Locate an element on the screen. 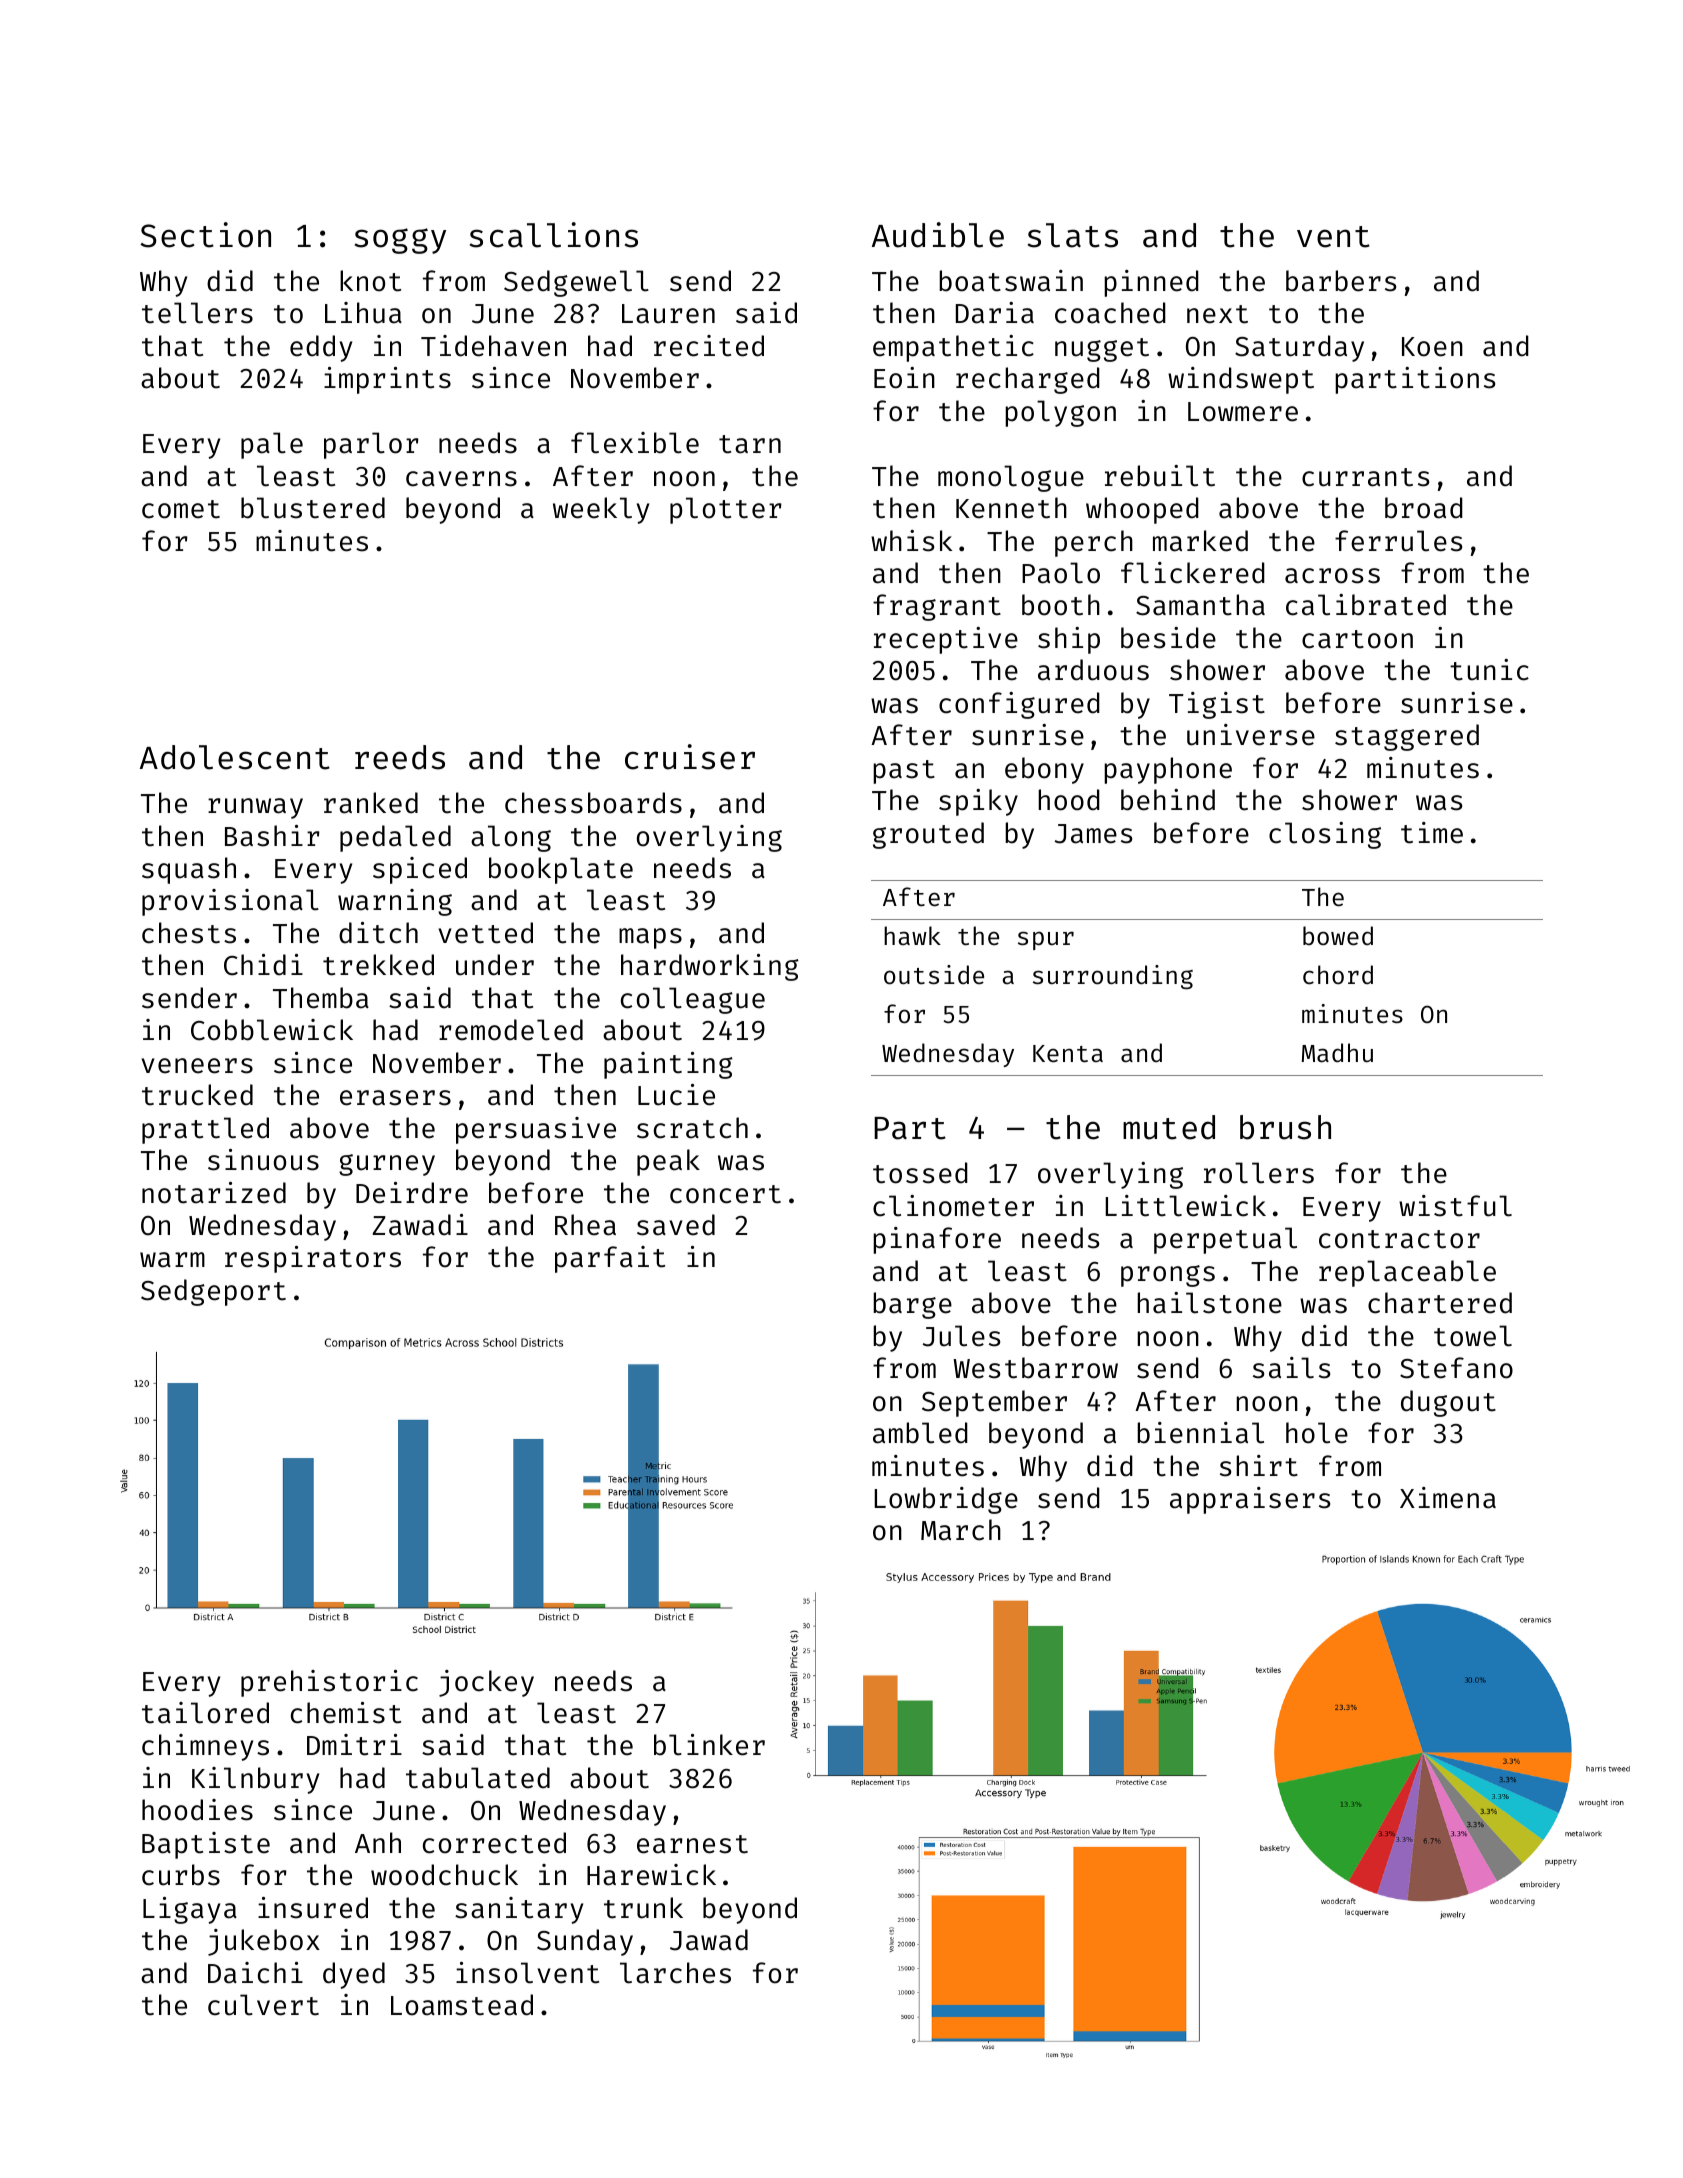 This screenshot has height=2178, width=1683. tarn is located at coordinates (750, 444).
